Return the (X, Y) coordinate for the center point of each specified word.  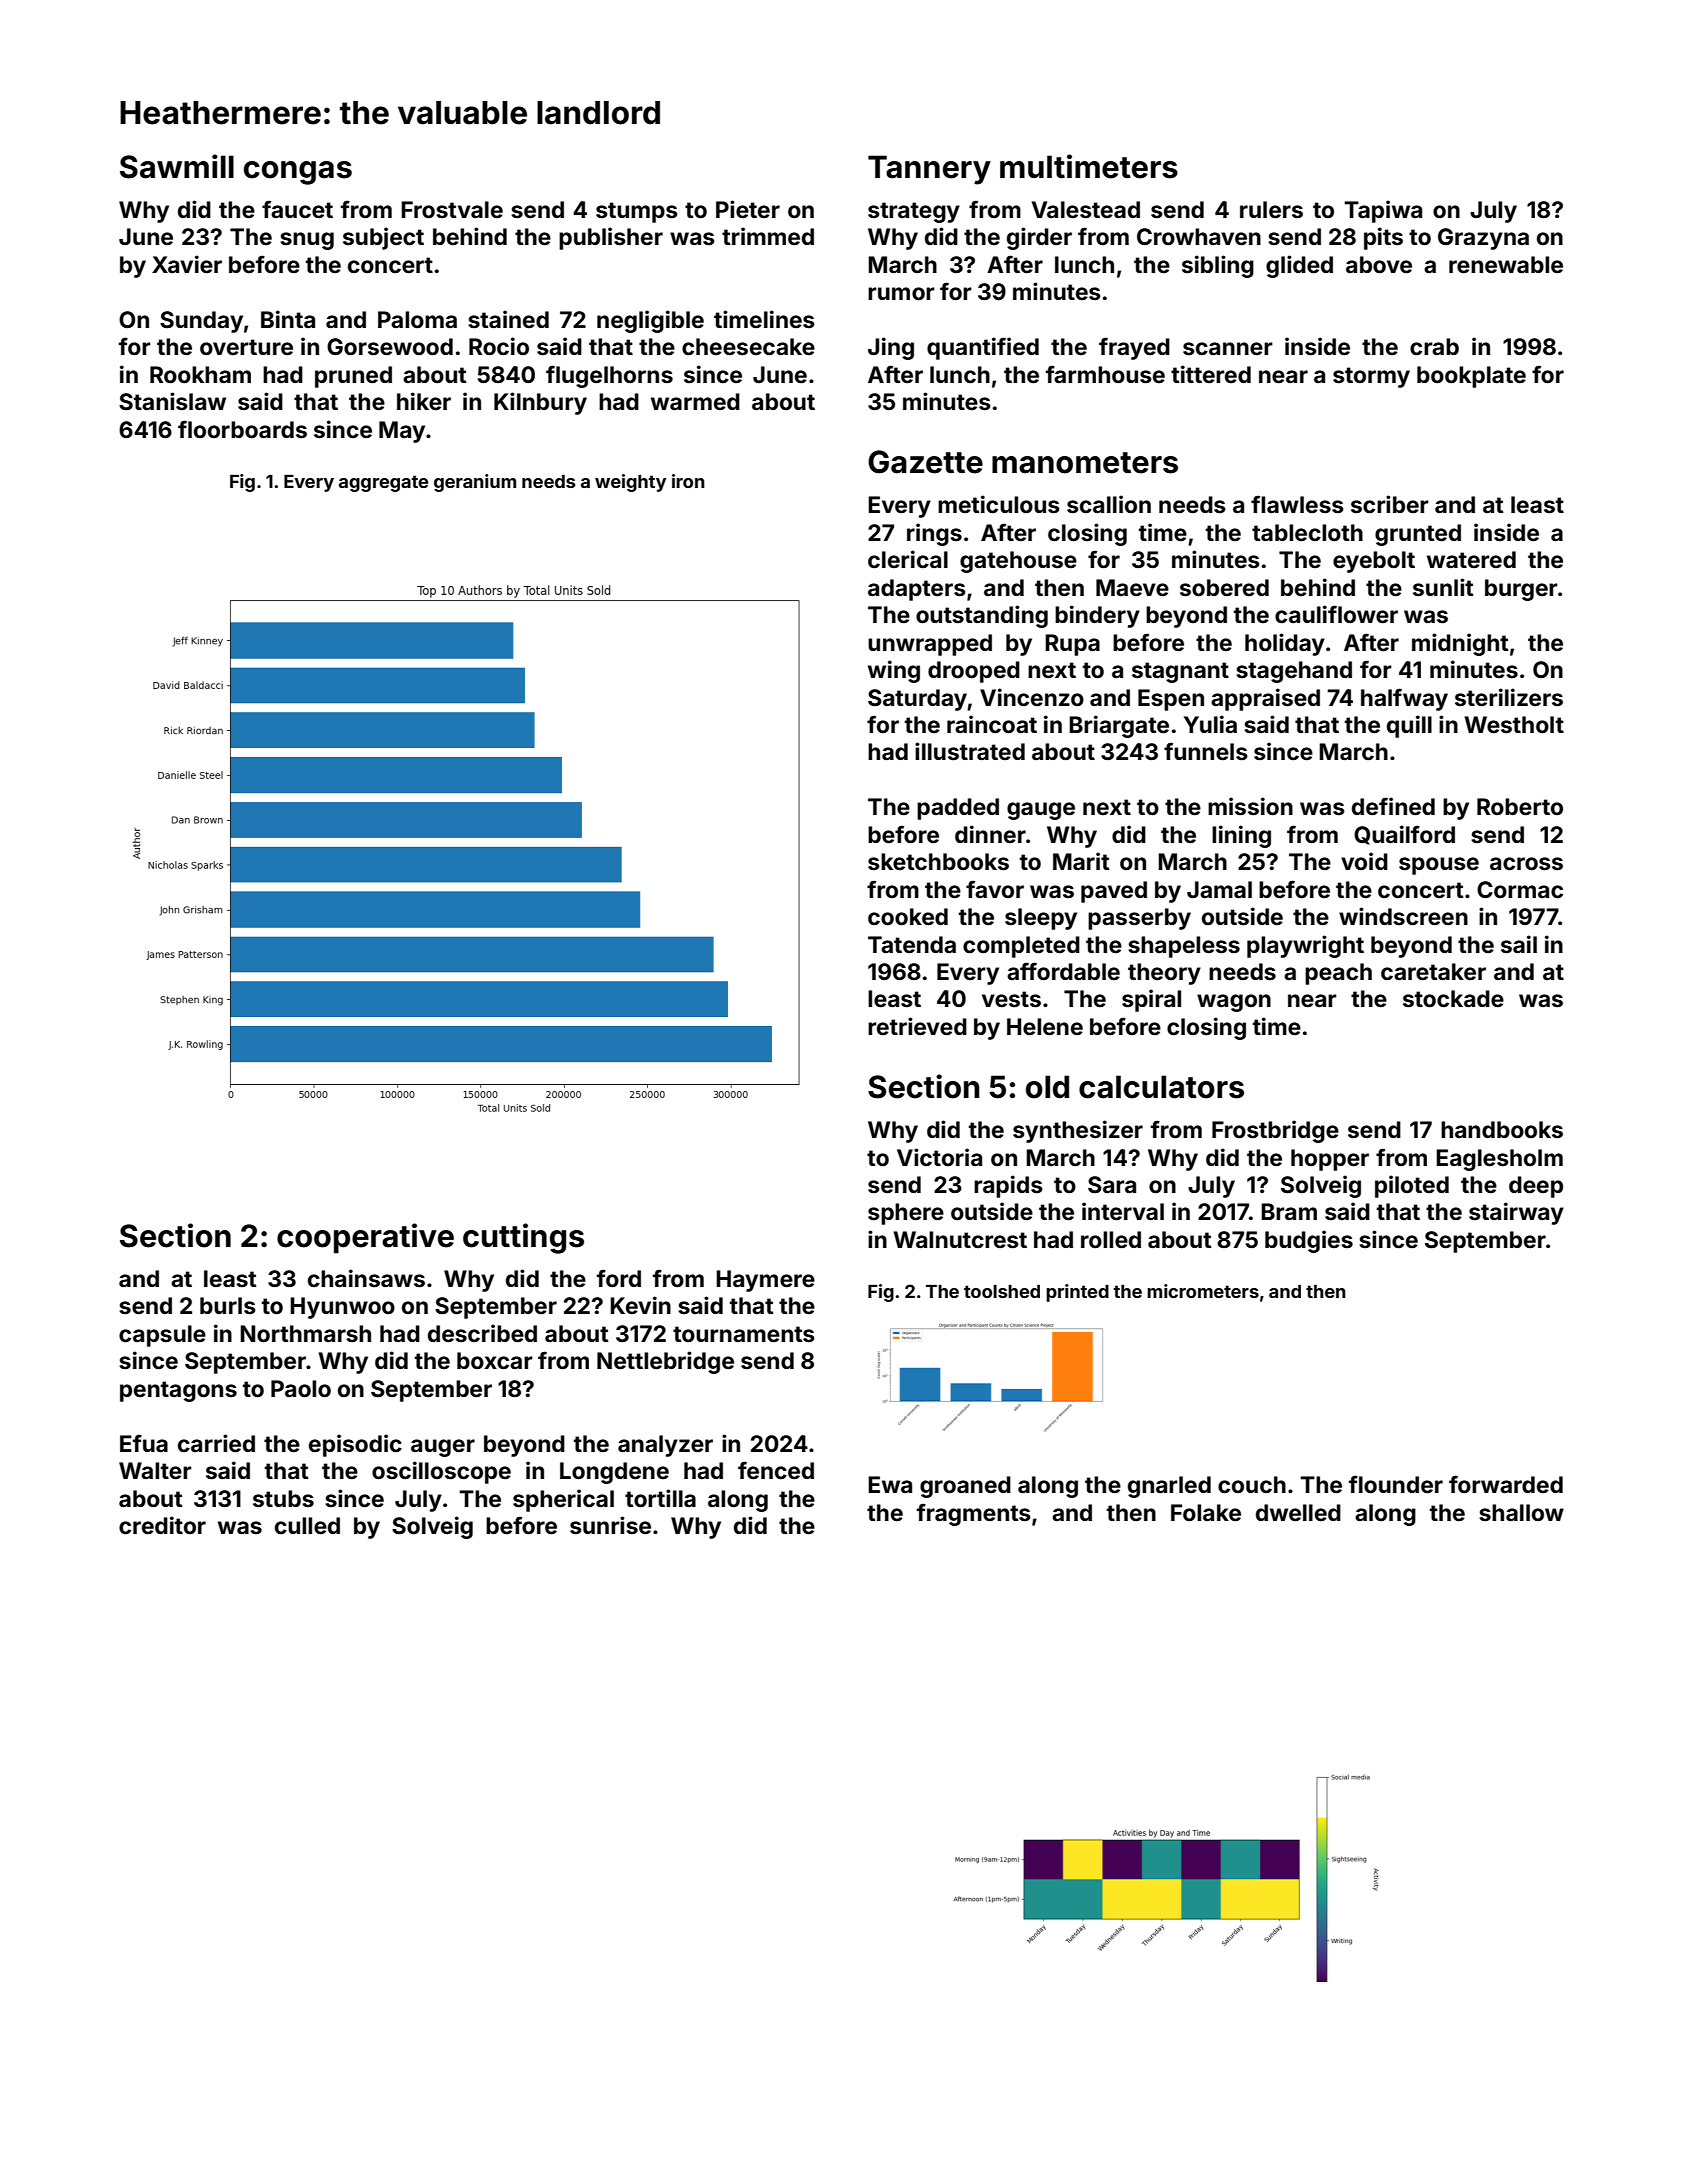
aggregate (383, 483)
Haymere (765, 1281)
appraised (1265, 699)
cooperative (365, 1238)
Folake (1206, 1513)
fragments (974, 1514)
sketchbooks (938, 862)
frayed (1134, 348)
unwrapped (930, 645)
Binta (288, 319)
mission (1250, 806)
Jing (891, 348)
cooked (908, 917)
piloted (1412, 1186)
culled (307, 1526)
